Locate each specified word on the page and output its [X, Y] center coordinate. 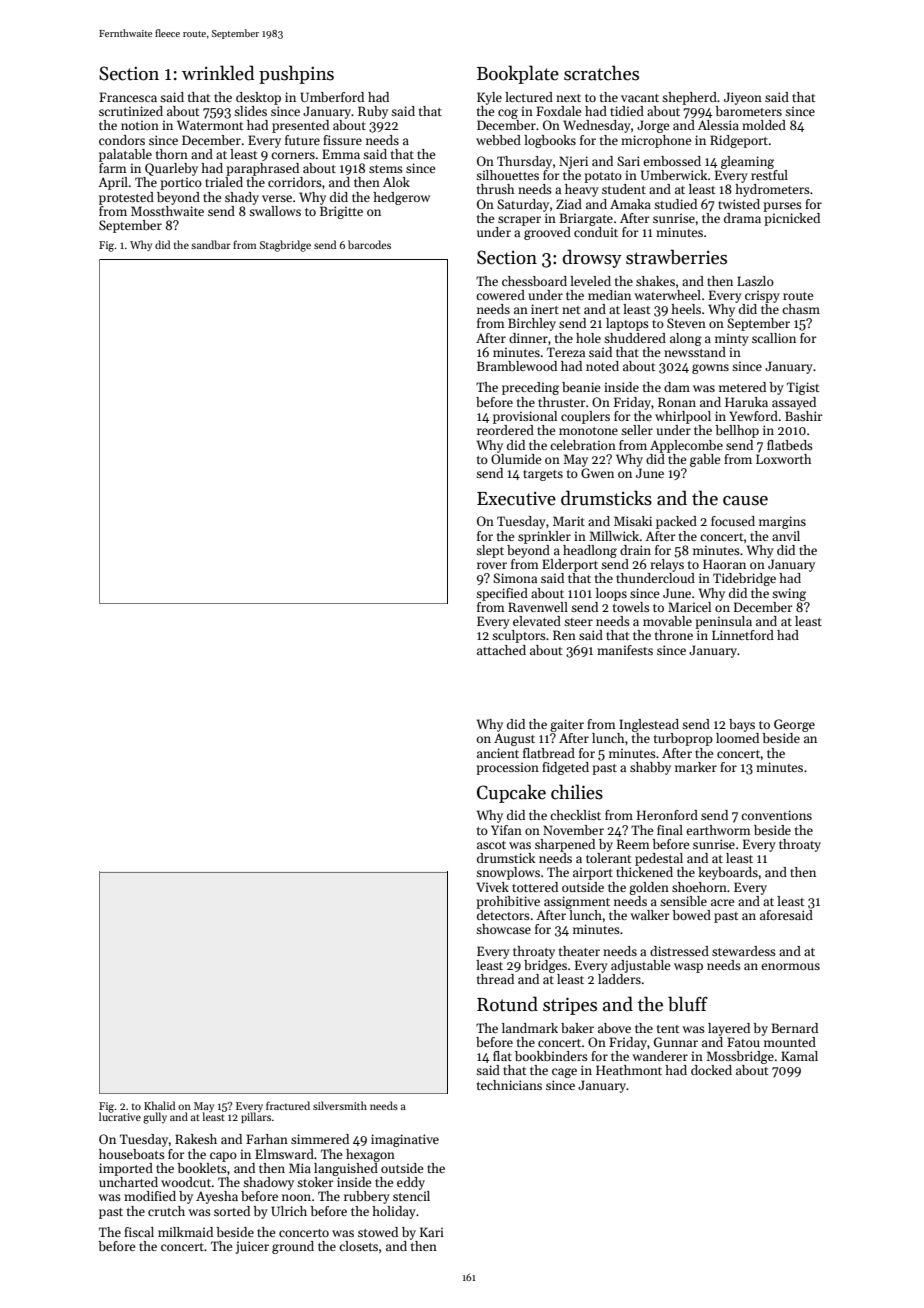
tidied [627, 111]
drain [635, 550]
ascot [491, 845]
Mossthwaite [167, 211]
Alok [396, 182]
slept [490, 551]
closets [358, 1246]
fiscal [139, 1232]
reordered [505, 430]
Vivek [492, 887]
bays [742, 725]
